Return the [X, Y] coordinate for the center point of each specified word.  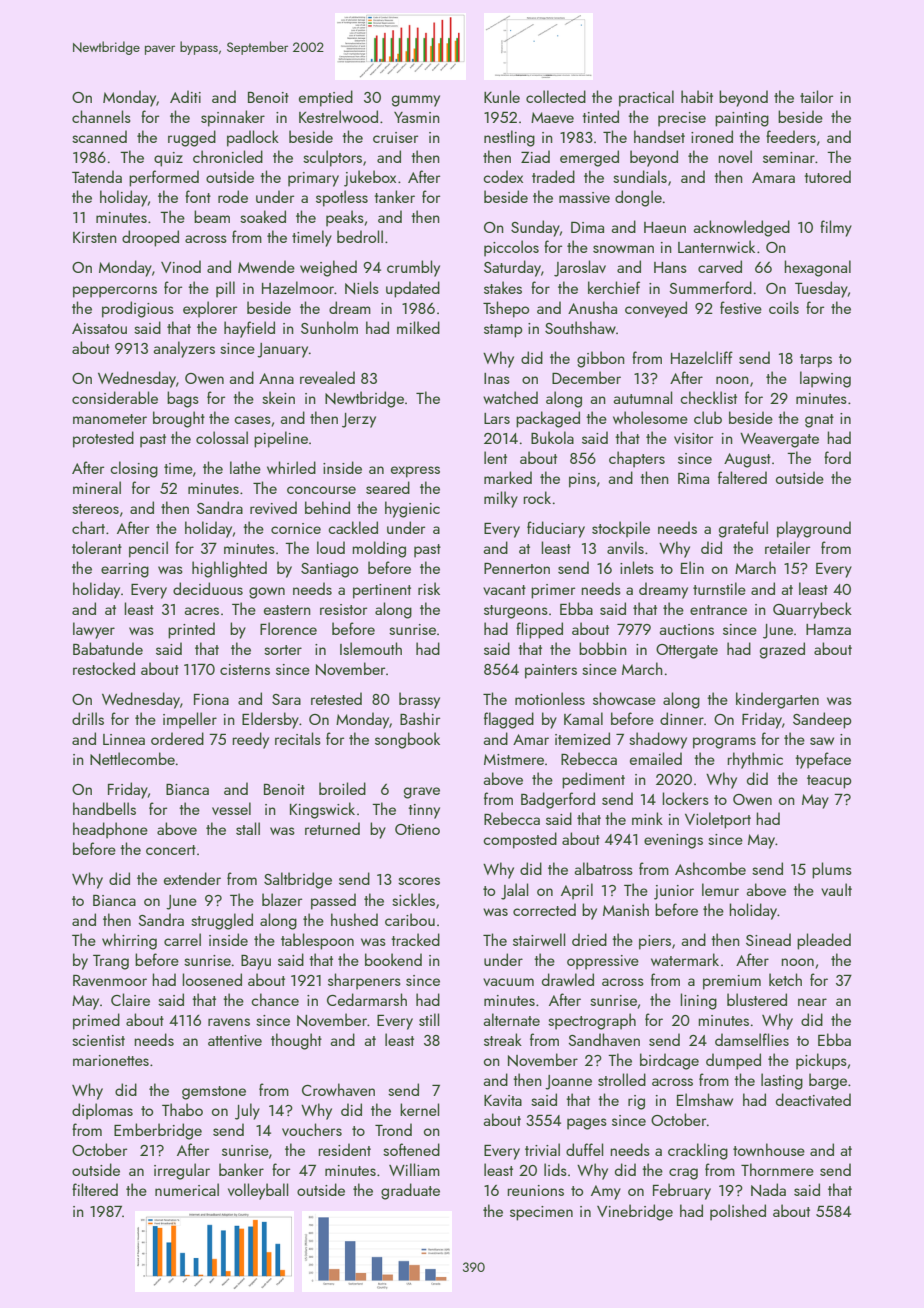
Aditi [185, 96]
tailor [816, 96]
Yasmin [417, 117]
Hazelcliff [702, 357]
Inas [497, 378]
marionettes [111, 1060]
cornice [296, 528]
